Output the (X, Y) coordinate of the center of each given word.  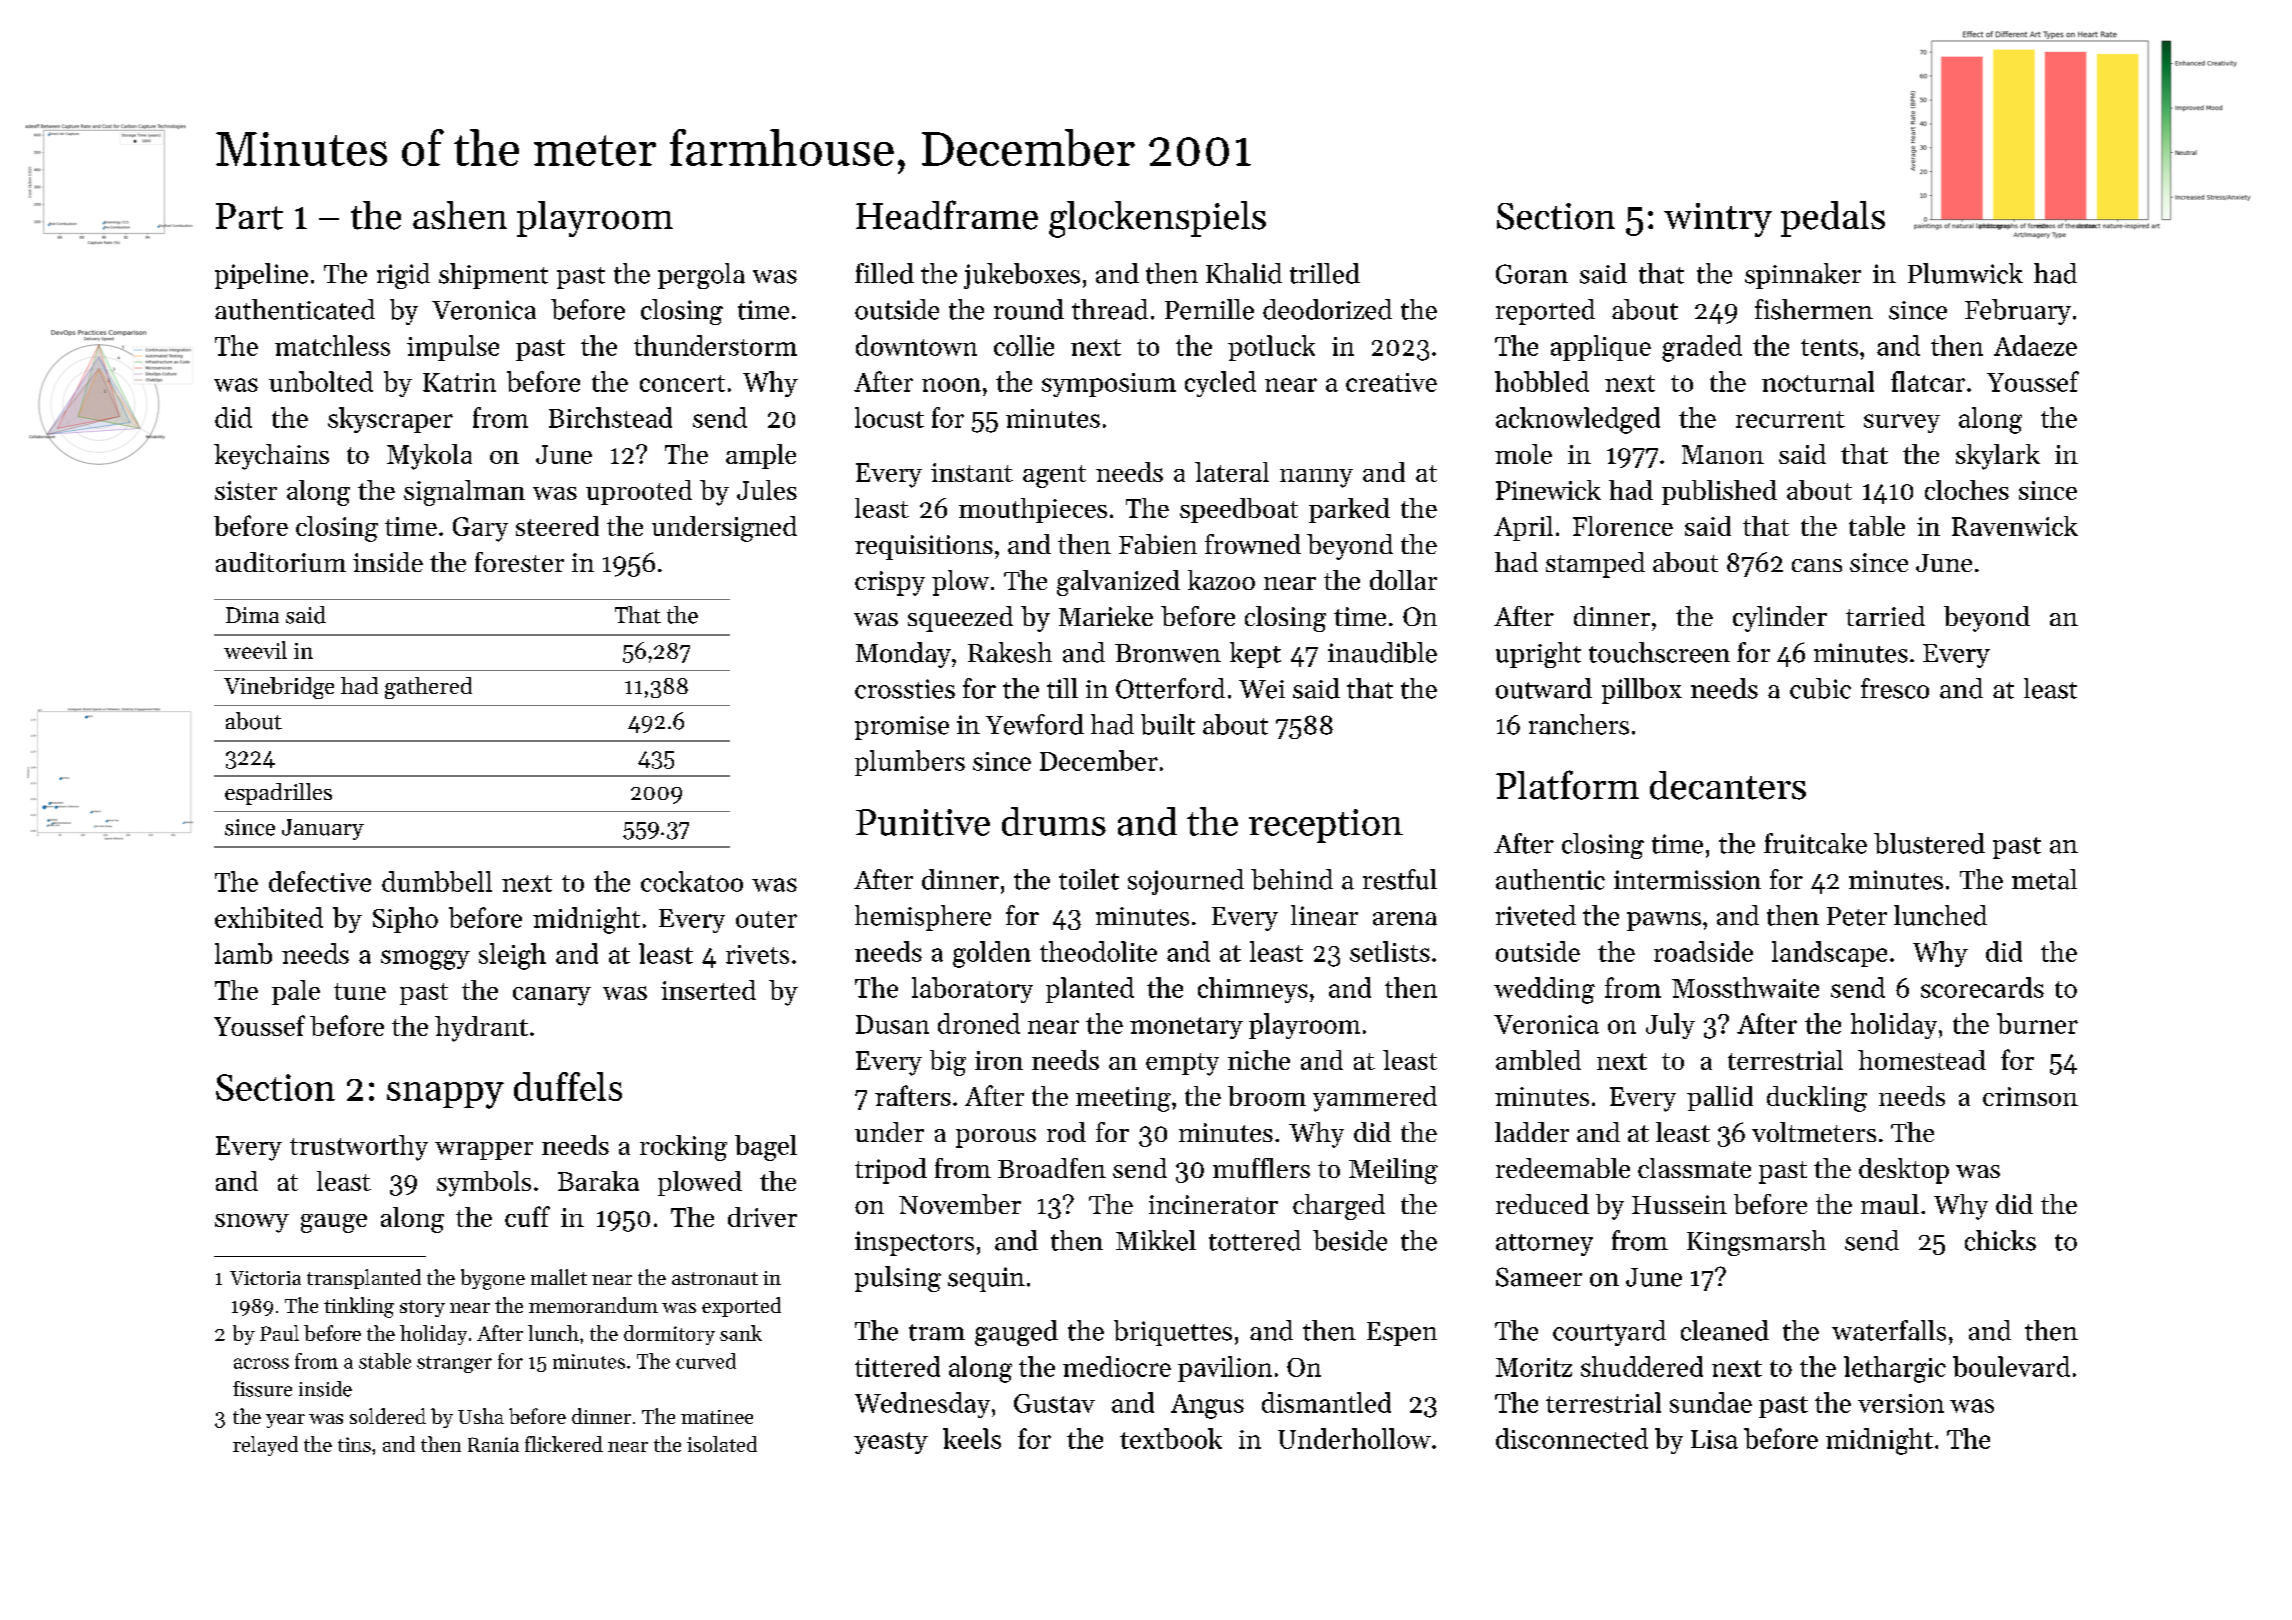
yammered (1375, 1099)
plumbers (910, 763)
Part (249, 216)
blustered (1929, 843)
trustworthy (359, 1148)
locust (889, 417)
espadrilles (278, 794)
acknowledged (1578, 420)
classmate (1694, 1168)
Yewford (1035, 724)
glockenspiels (1157, 219)
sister (246, 490)
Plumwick (1965, 273)
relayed (265, 1446)
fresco (1895, 688)
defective (320, 881)
